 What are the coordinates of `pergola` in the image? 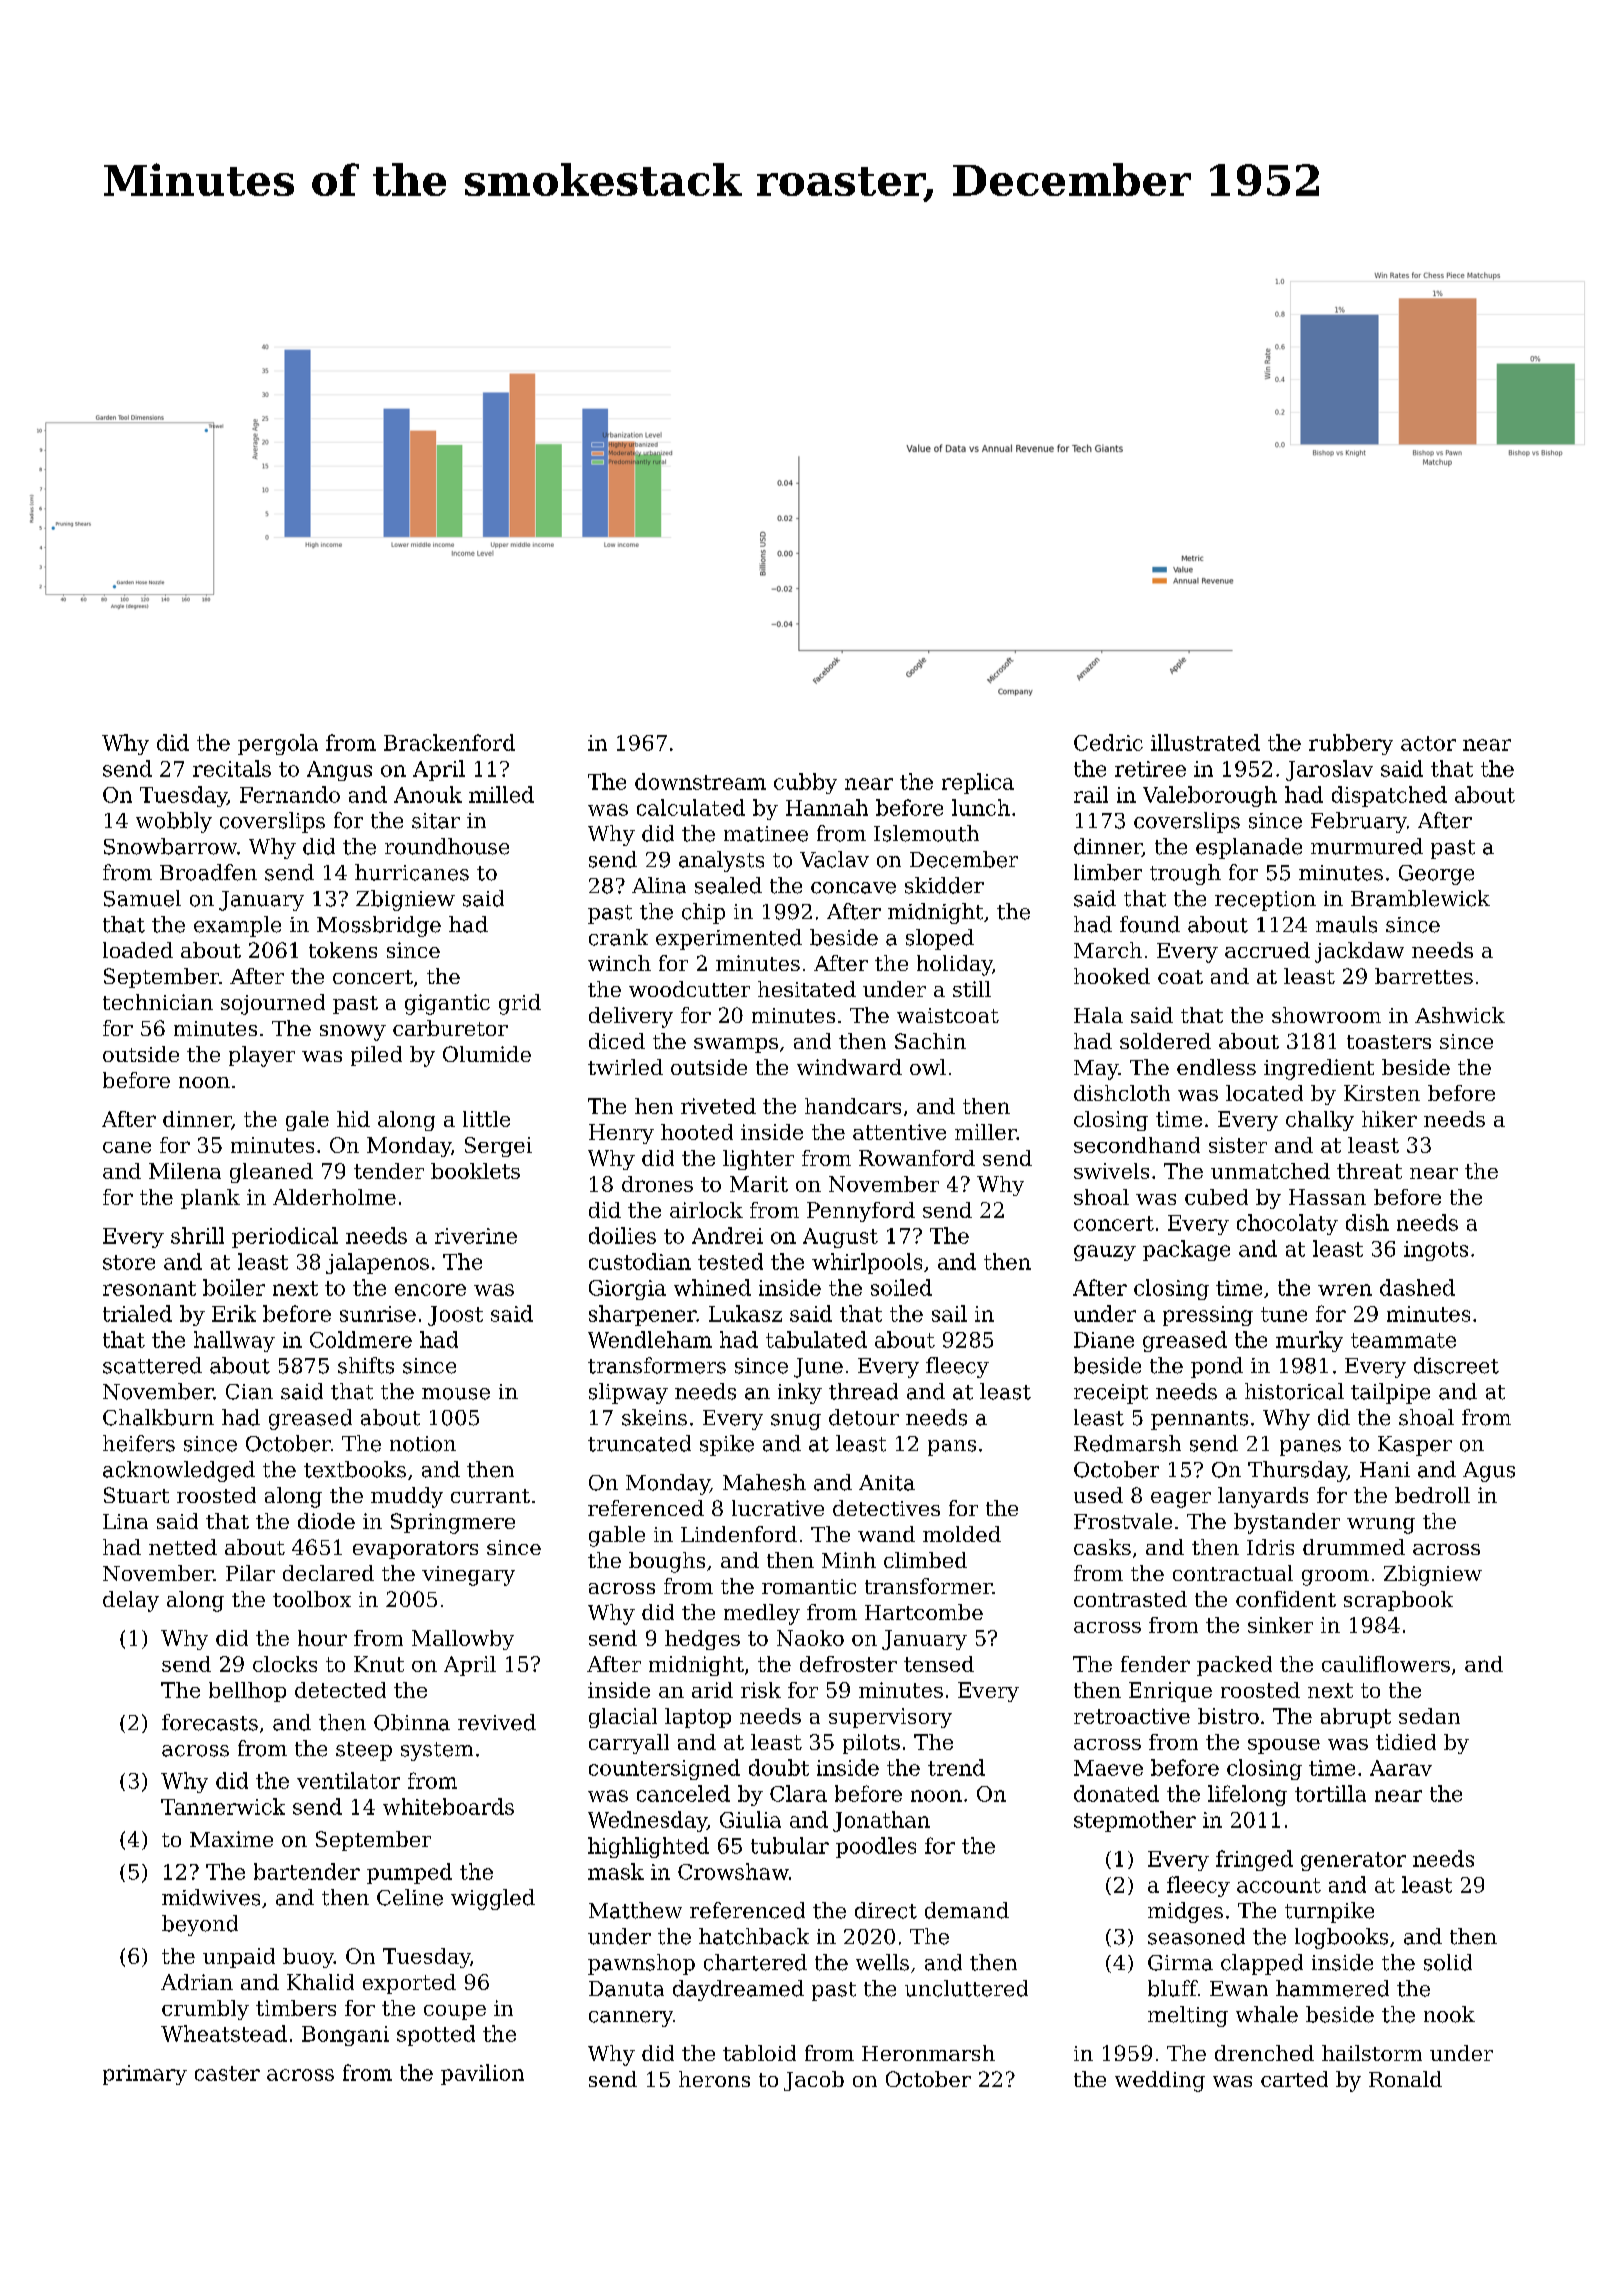 It's located at (278, 744).
